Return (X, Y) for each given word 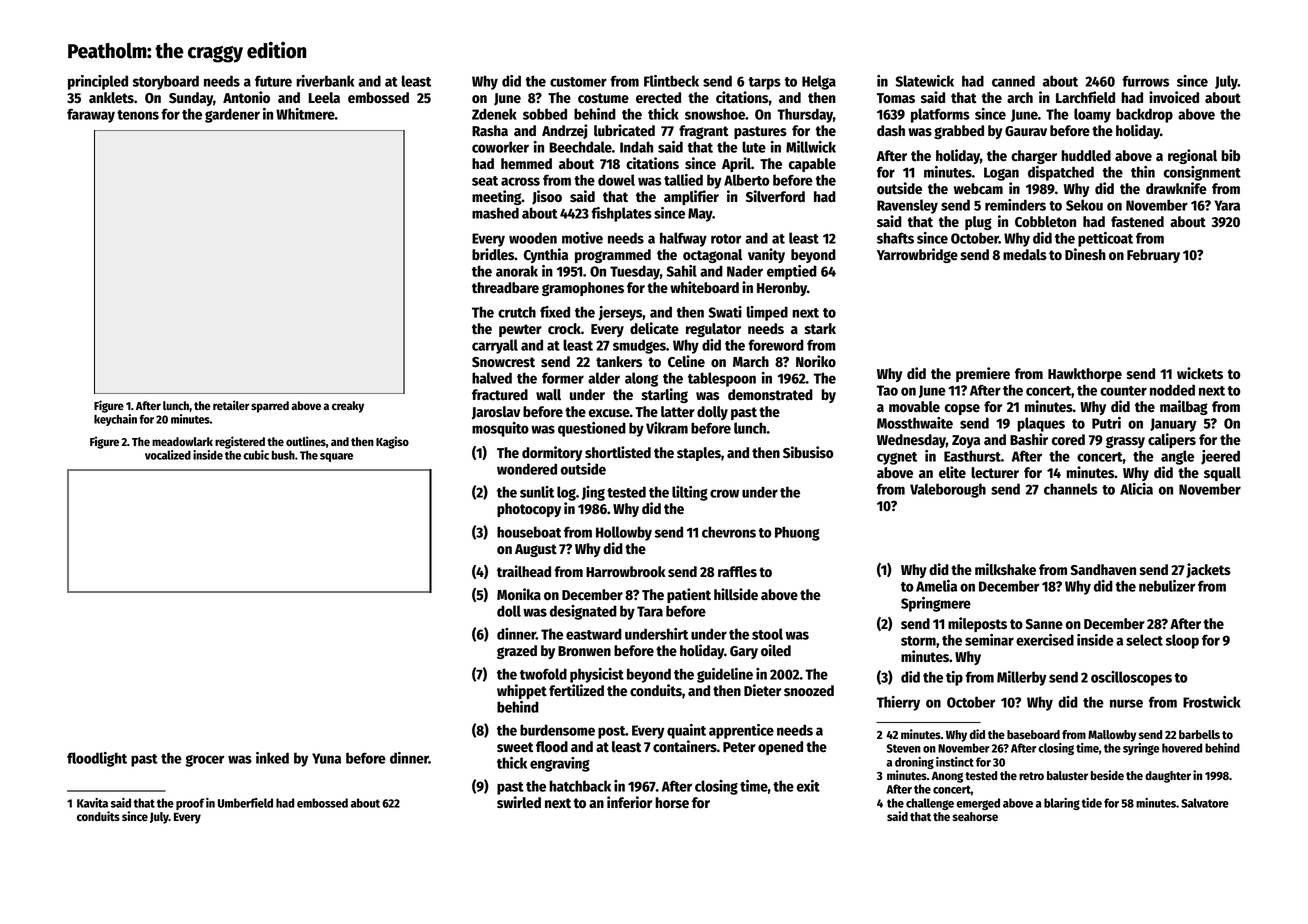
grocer (204, 761)
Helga (819, 82)
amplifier (691, 197)
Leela (324, 98)
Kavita (92, 803)
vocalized (168, 455)
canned (1013, 81)
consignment (1202, 173)
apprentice (741, 731)
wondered (527, 469)
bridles (493, 254)
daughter (1168, 777)
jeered (1220, 457)
